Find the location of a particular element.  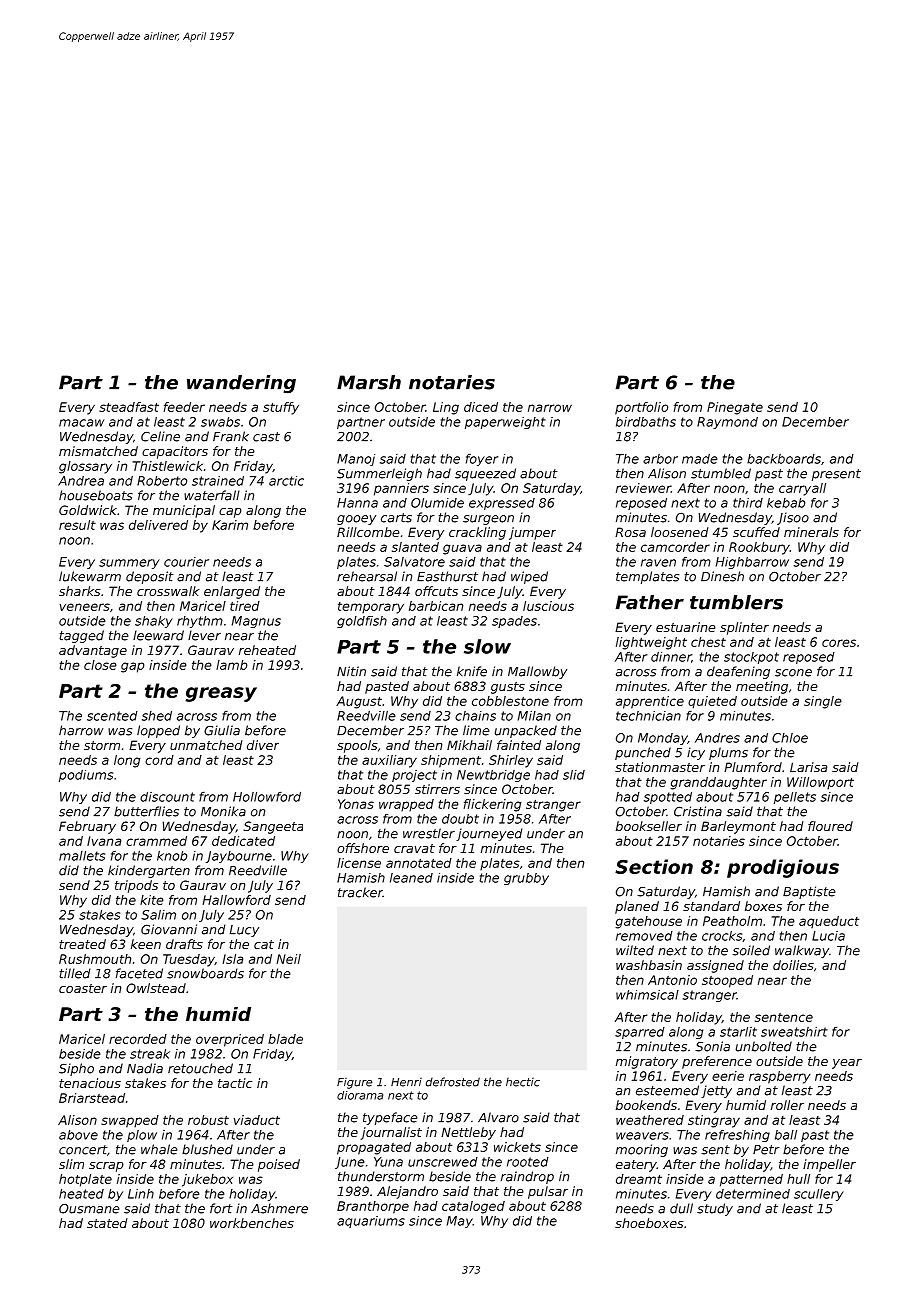

scullery is located at coordinates (819, 1195).
